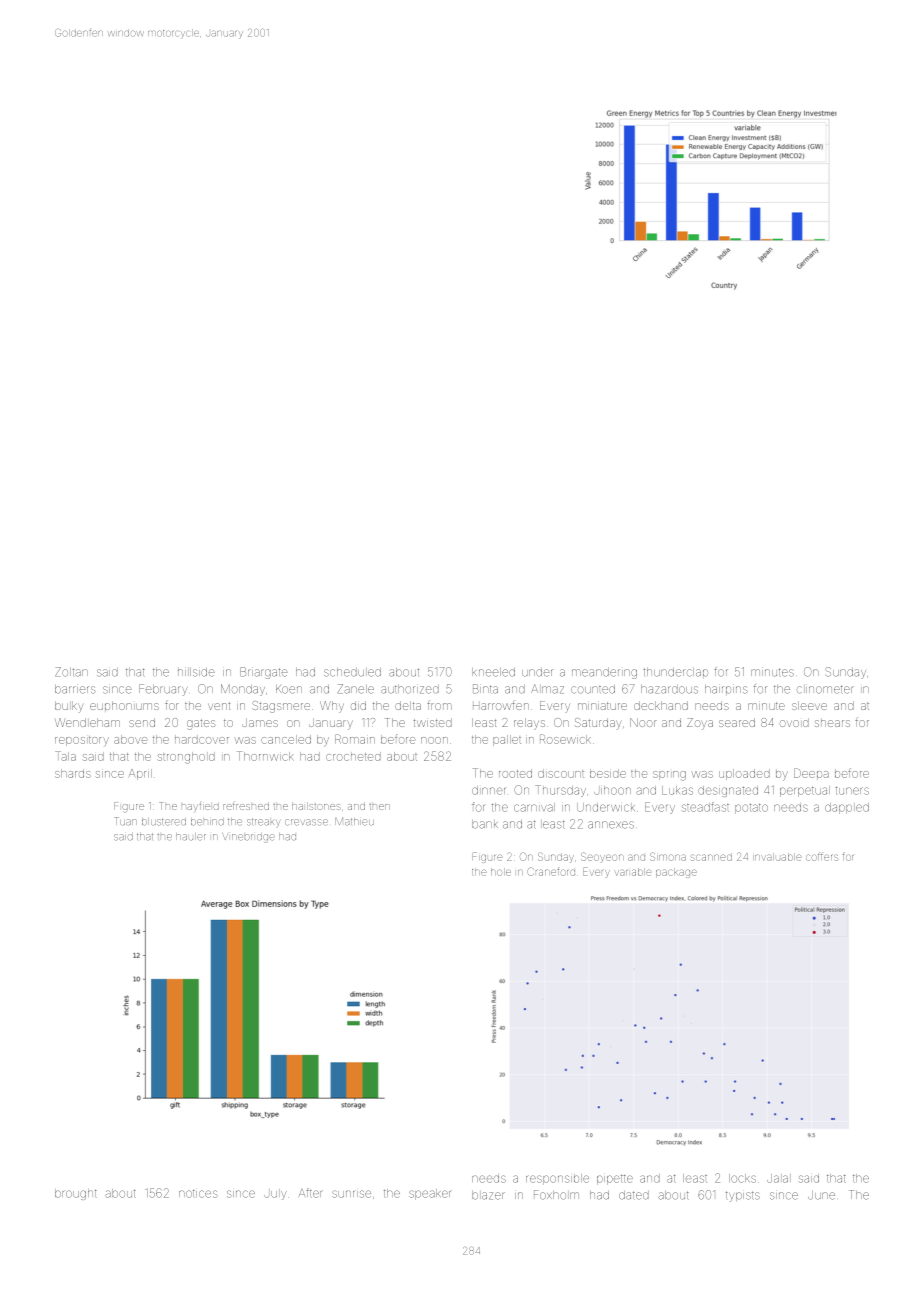  What do you see at coordinates (676, 873) in the image?
I see `package` at bounding box center [676, 873].
